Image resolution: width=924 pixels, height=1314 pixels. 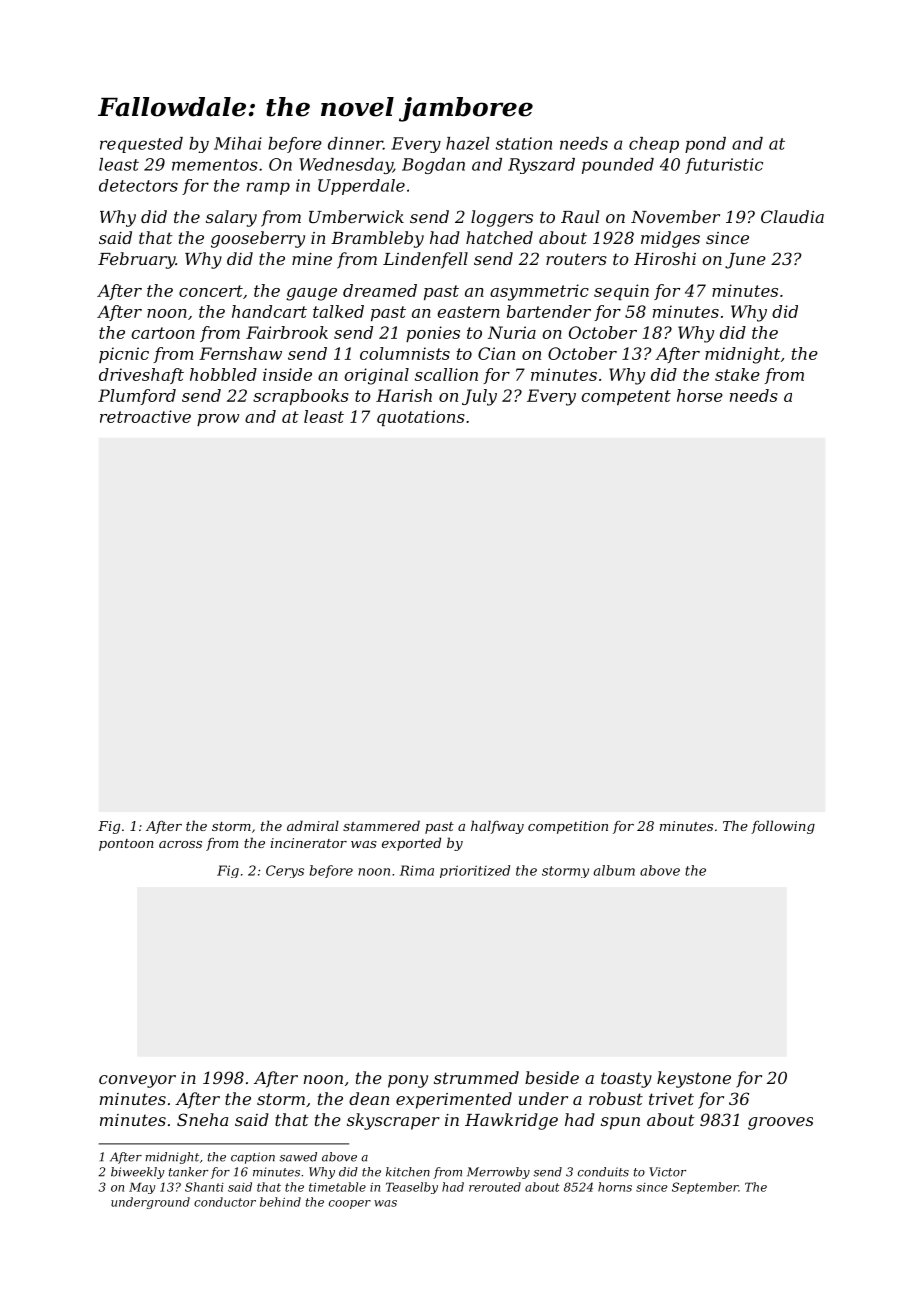 What do you see at coordinates (783, 827) in the page?
I see `following` at bounding box center [783, 827].
